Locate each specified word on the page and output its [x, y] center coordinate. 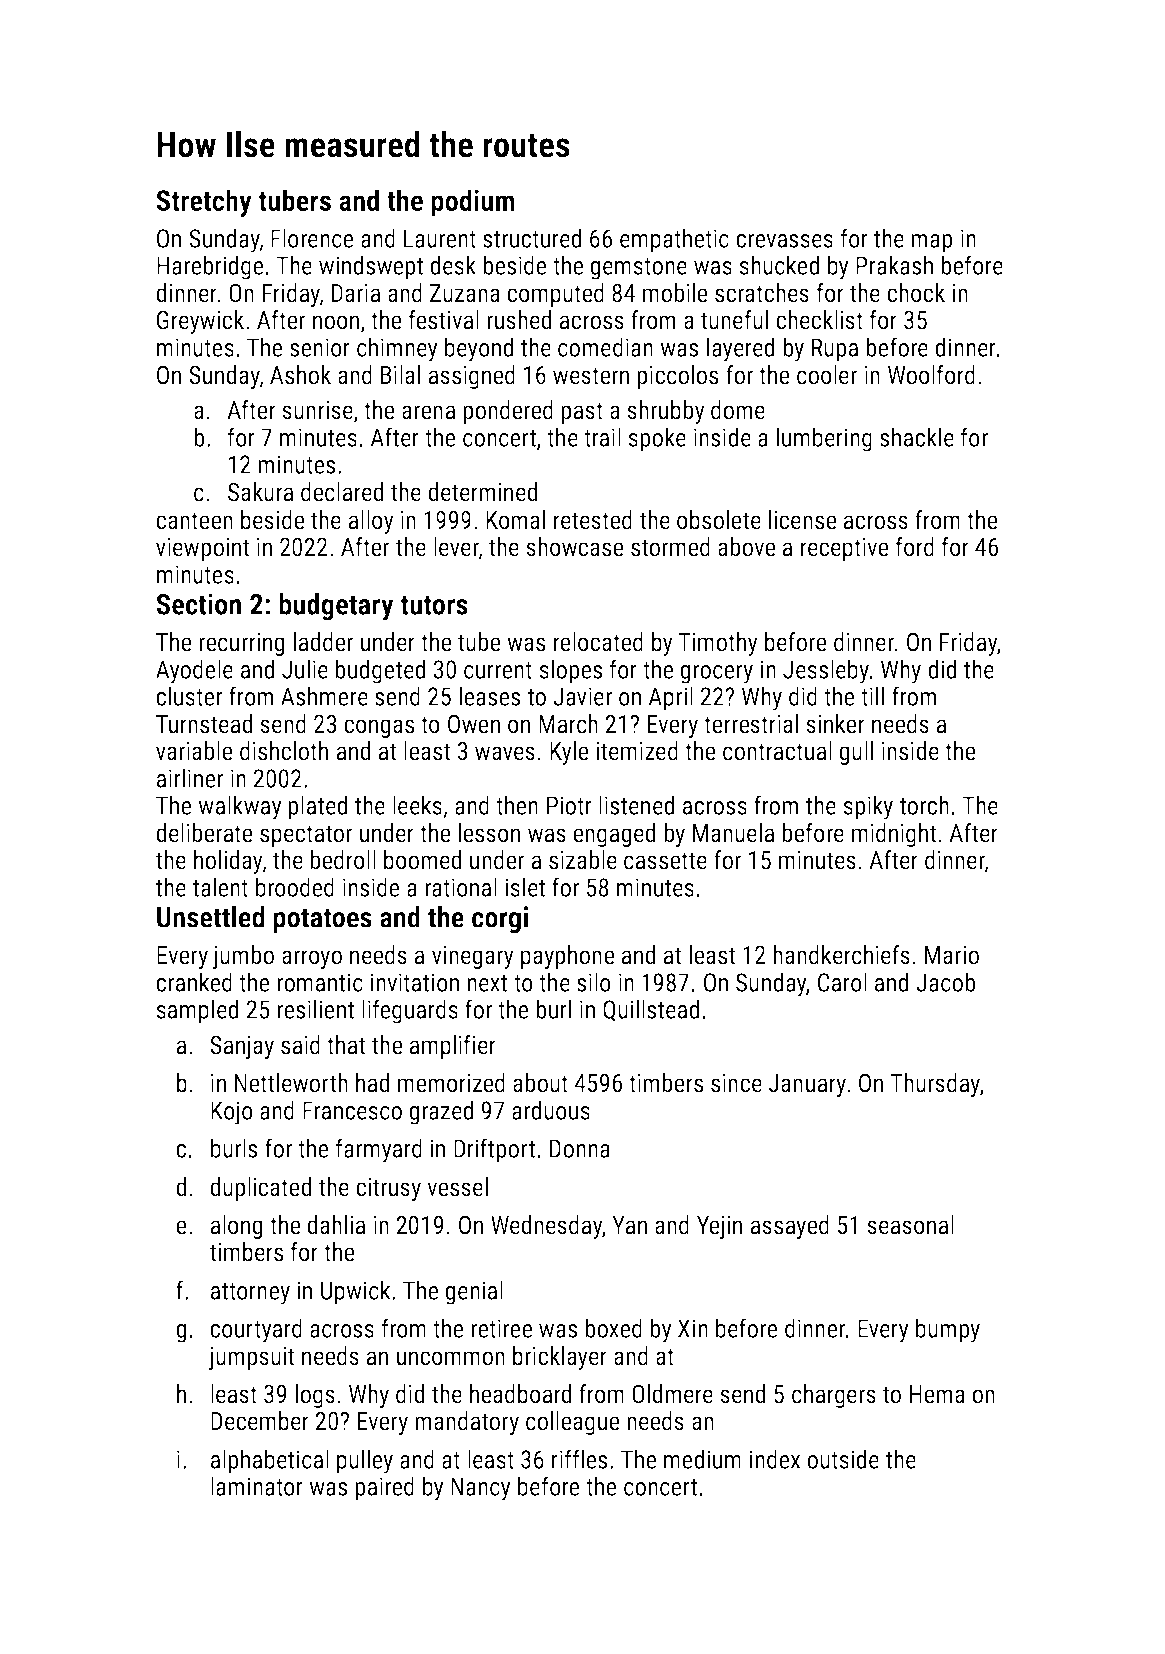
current [498, 670]
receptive [844, 549]
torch [924, 805]
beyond [479, 349]
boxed [613, 1328]
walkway [240, 807]
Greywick [200, 322]
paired [384, 1488]
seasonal [910, 1225]
